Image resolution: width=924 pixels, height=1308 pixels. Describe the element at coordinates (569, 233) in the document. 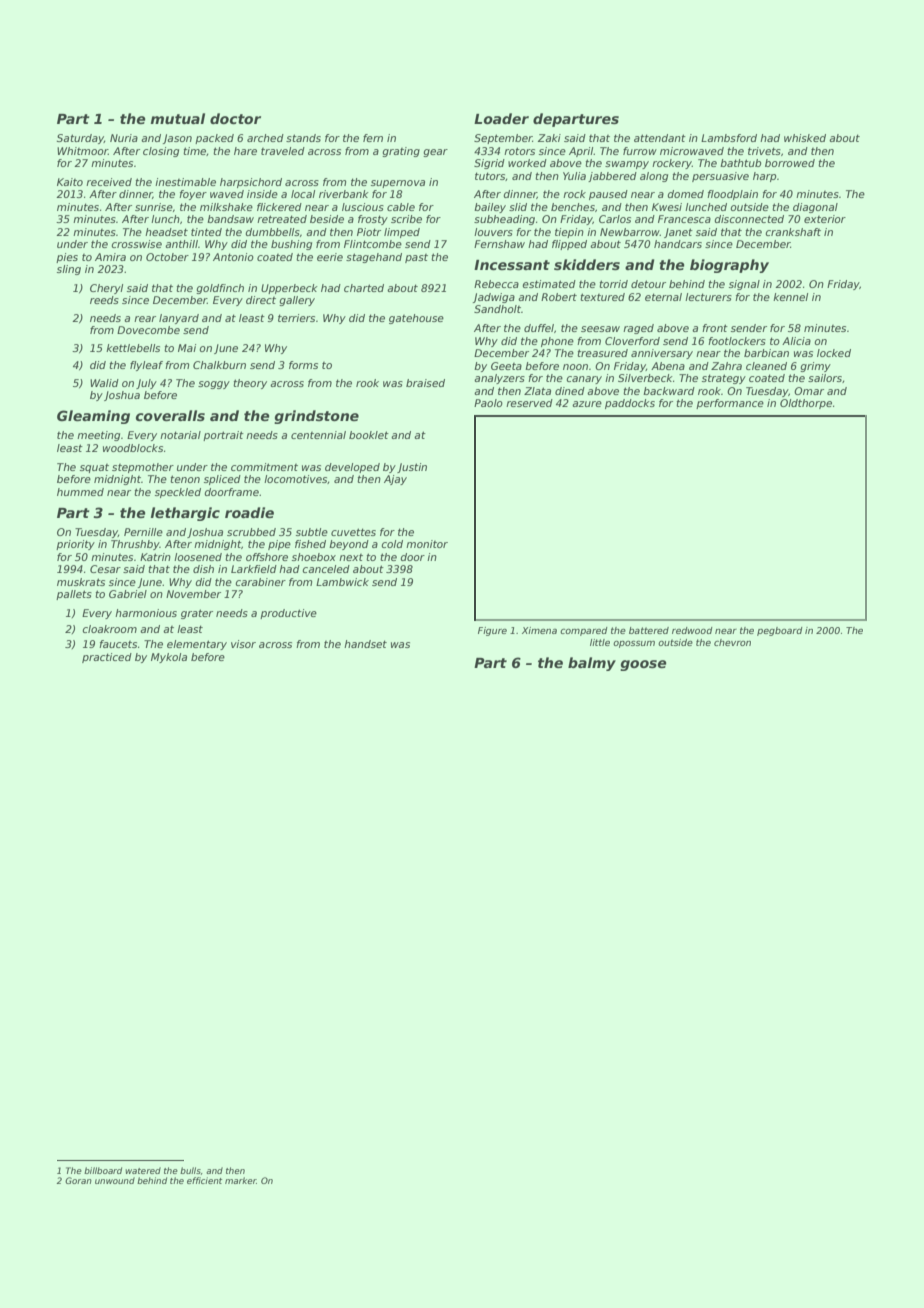

I see `tiepin` at that location.
